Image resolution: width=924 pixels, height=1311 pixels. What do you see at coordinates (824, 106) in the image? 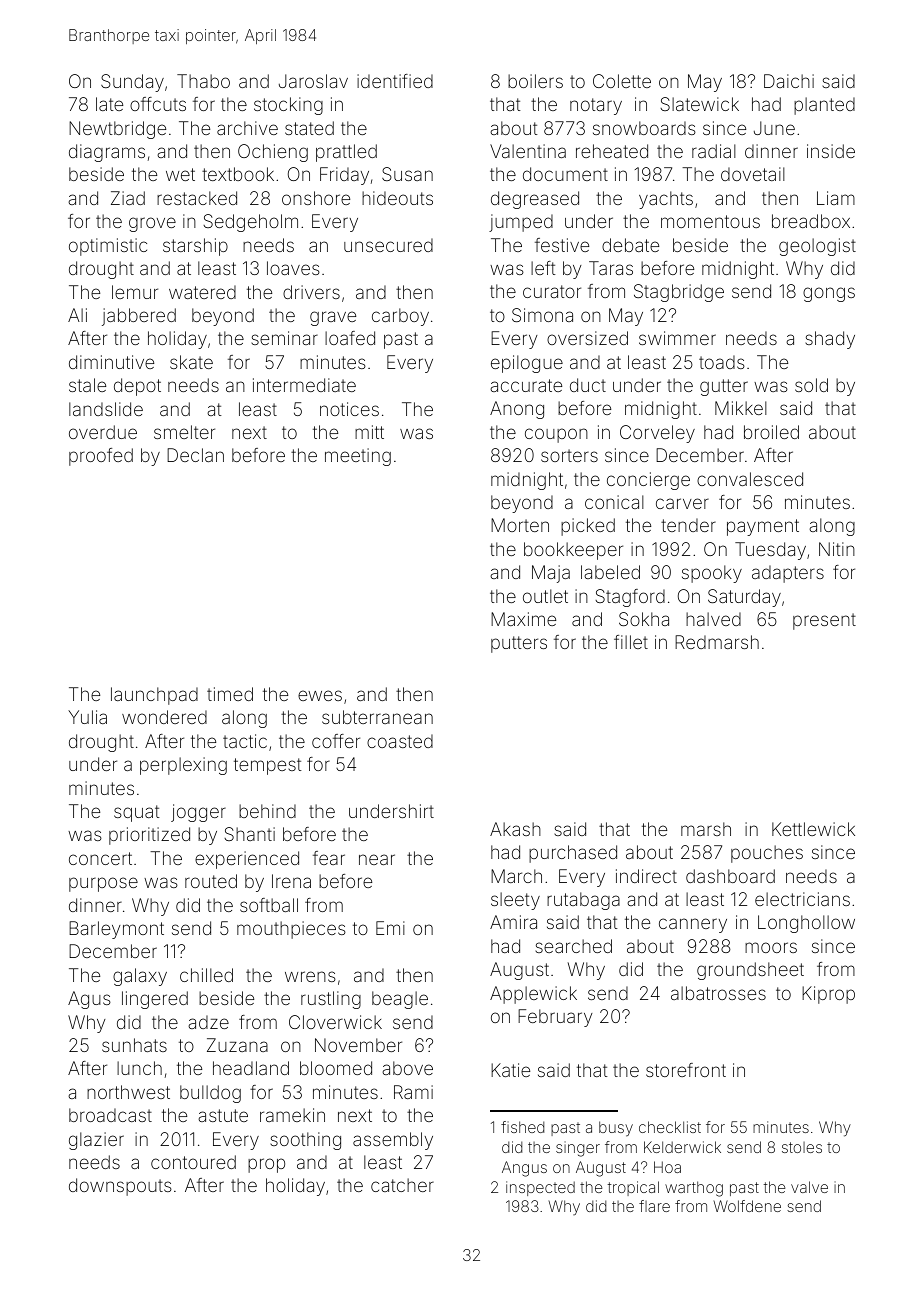
I see `planted` at bounding box center [824, 106].
